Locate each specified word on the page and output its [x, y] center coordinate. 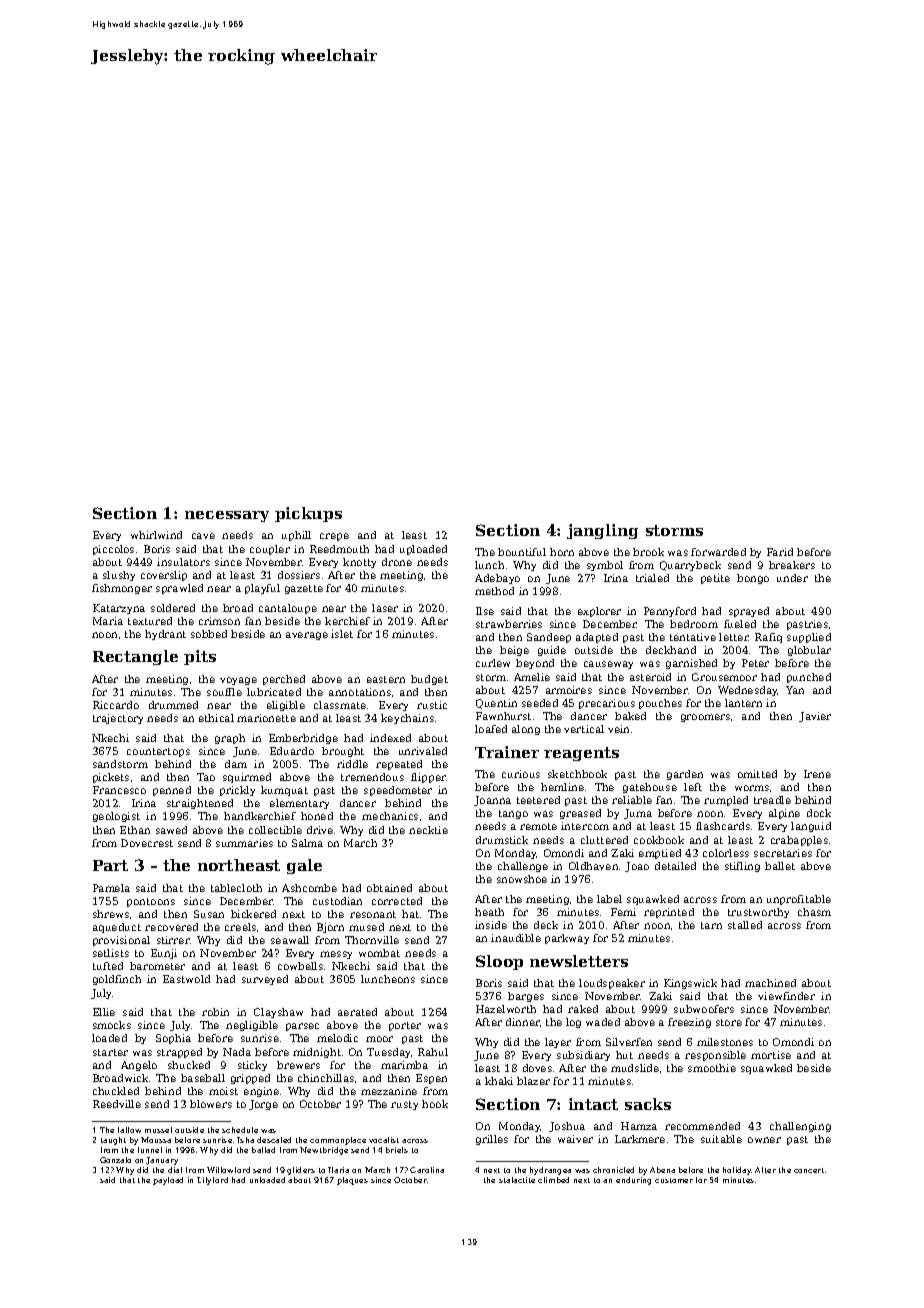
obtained [389, 888]
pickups [308, 514]
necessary [227, 516]
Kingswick [690, 984]
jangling [602, 531]
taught [113, 1141]
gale [304, 866]
